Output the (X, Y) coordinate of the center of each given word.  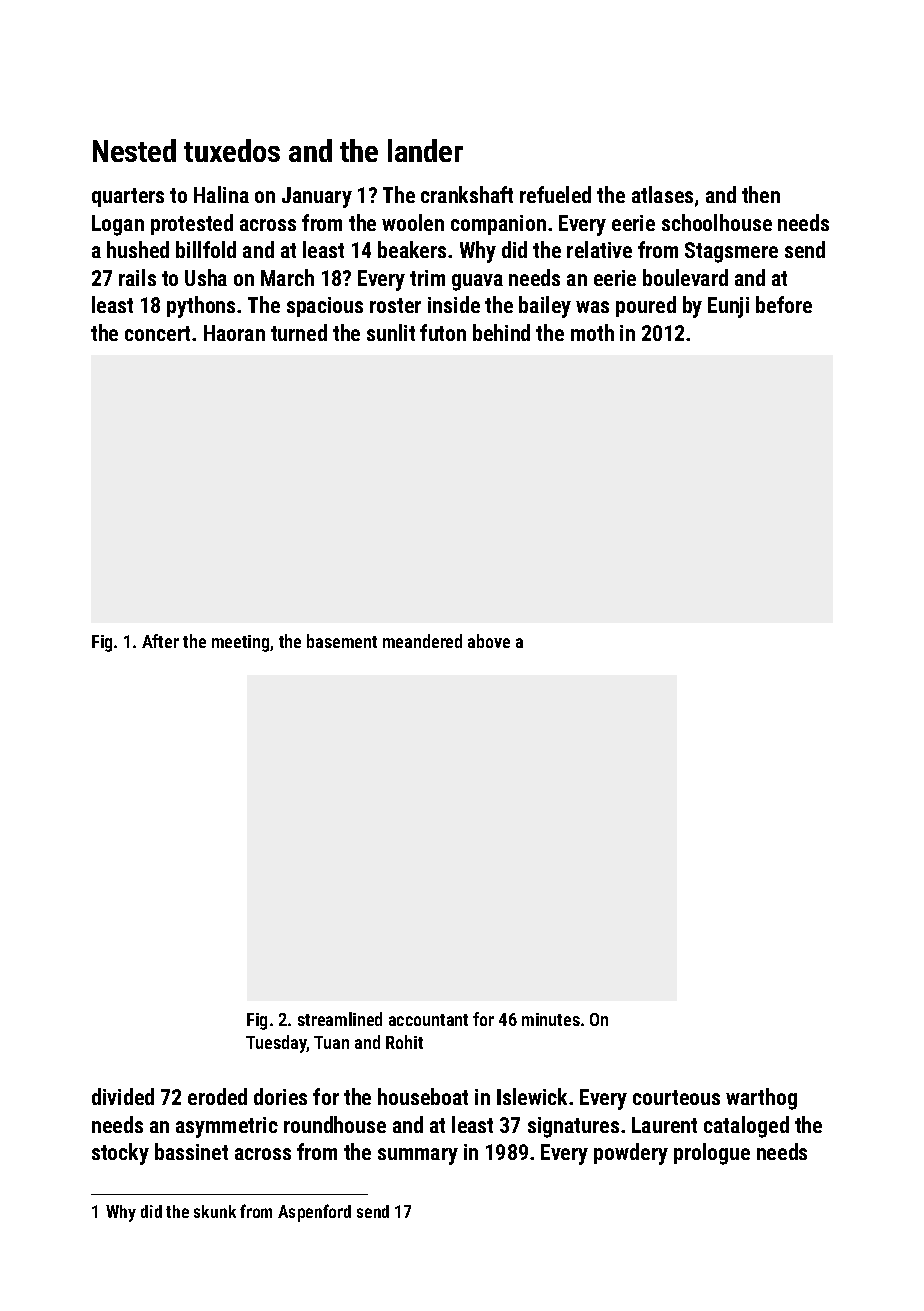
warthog (761, 1099)
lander (425, 150)
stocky (120, 1154)
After (160, 641)
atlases (662, 194)
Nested (134, 150)
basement (342, 641)
